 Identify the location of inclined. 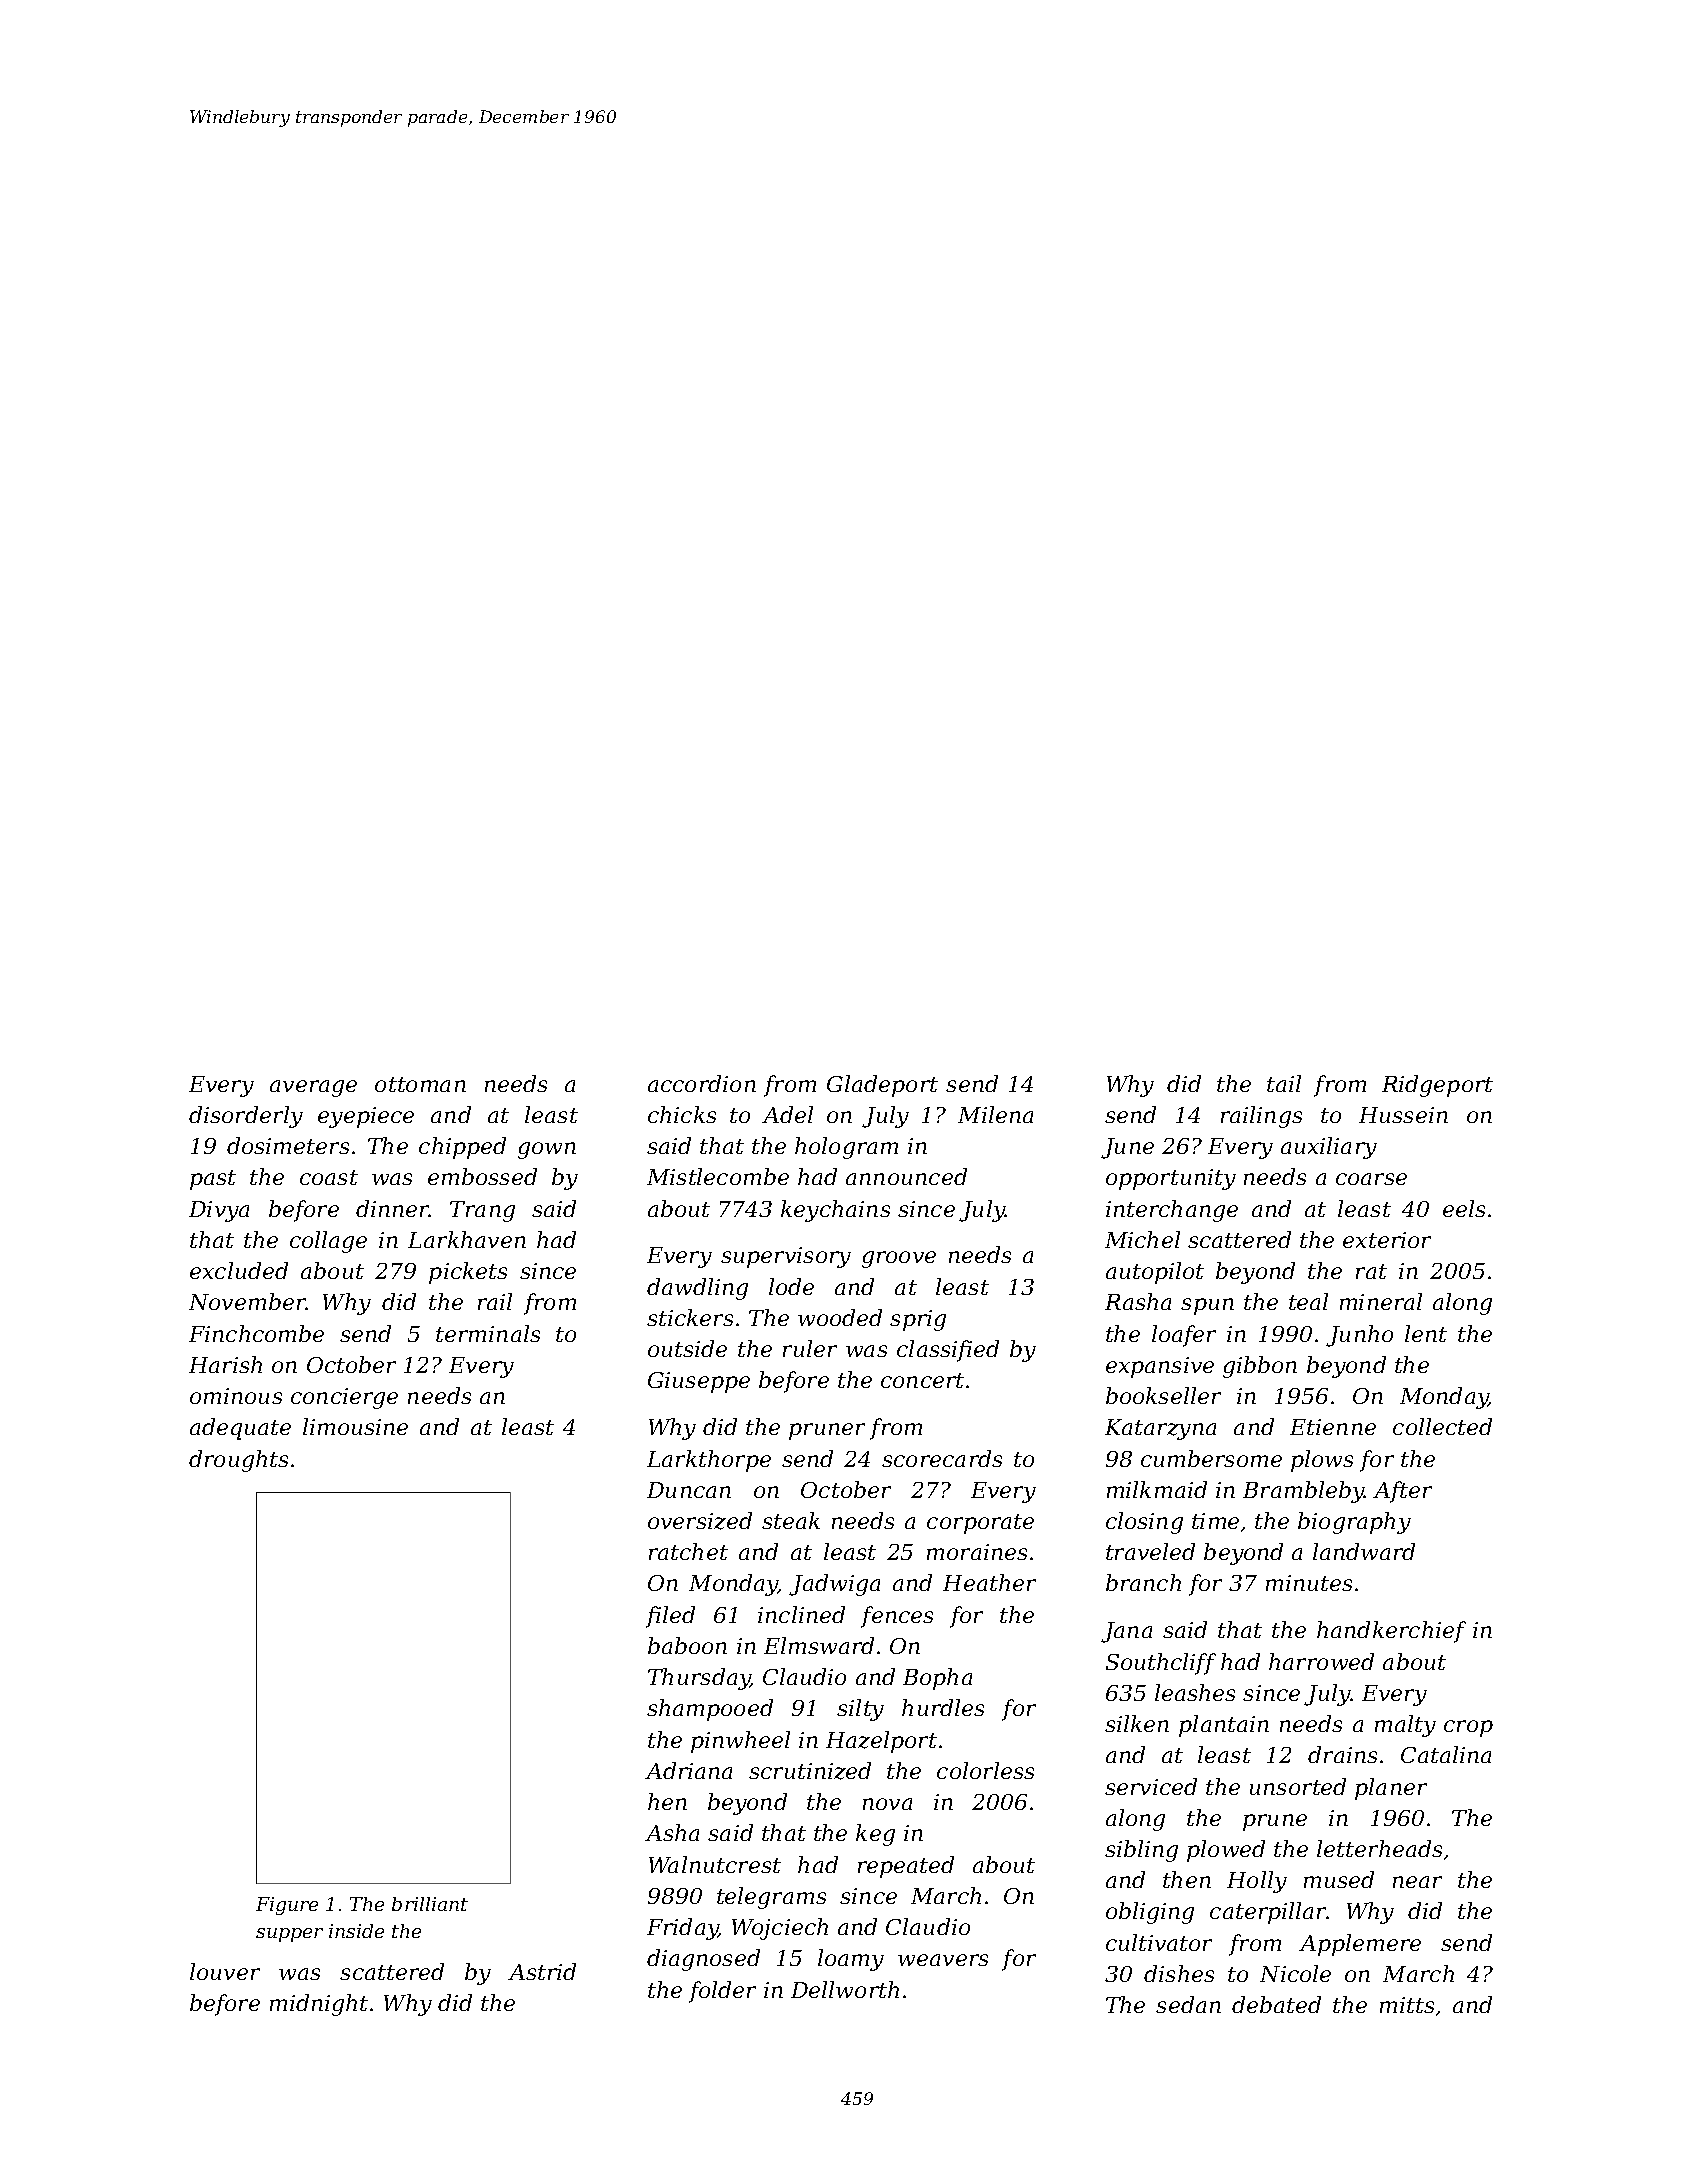
(801, 1614).
